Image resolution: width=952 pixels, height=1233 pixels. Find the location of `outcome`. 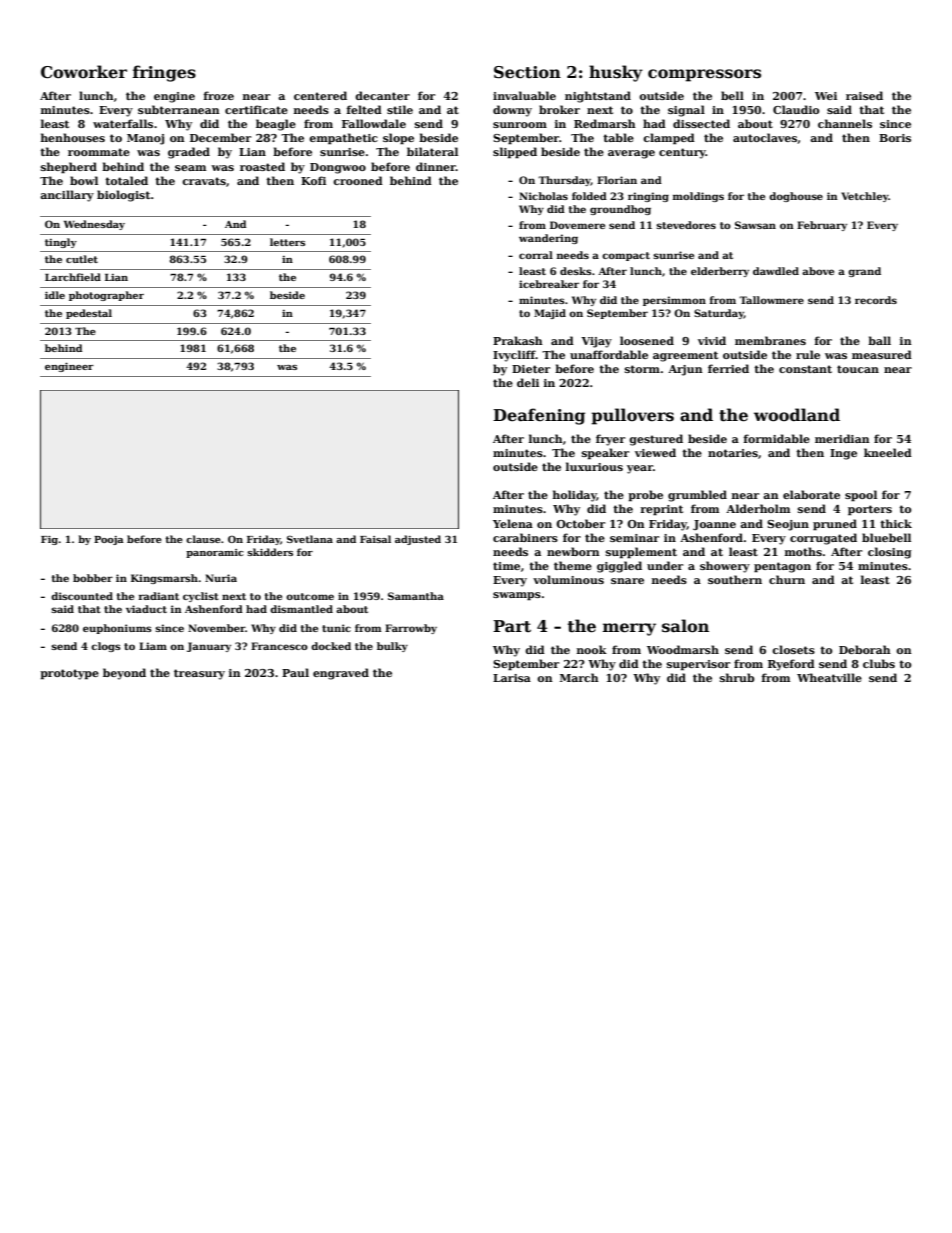

outcome is located at coordinates (310, 596).
